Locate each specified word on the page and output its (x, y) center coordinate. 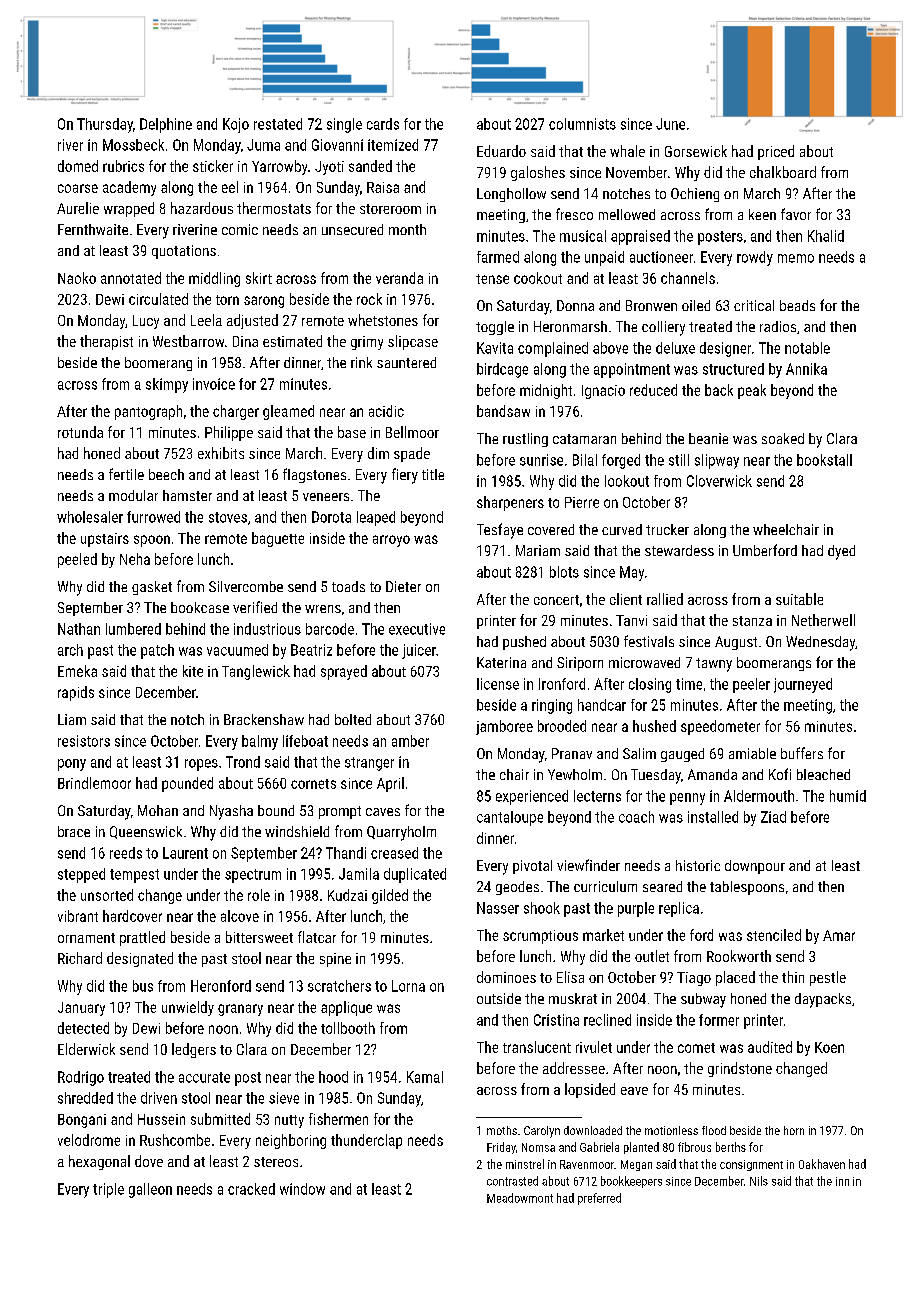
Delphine (166, 125)
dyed (841, 552)
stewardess (679, 550)
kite (193, 671)
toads (348, 586)
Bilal (585, 460)
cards (383, 124)
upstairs (105, 540)
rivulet (594, 1047)
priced (776, 152)
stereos (276, 1162)
